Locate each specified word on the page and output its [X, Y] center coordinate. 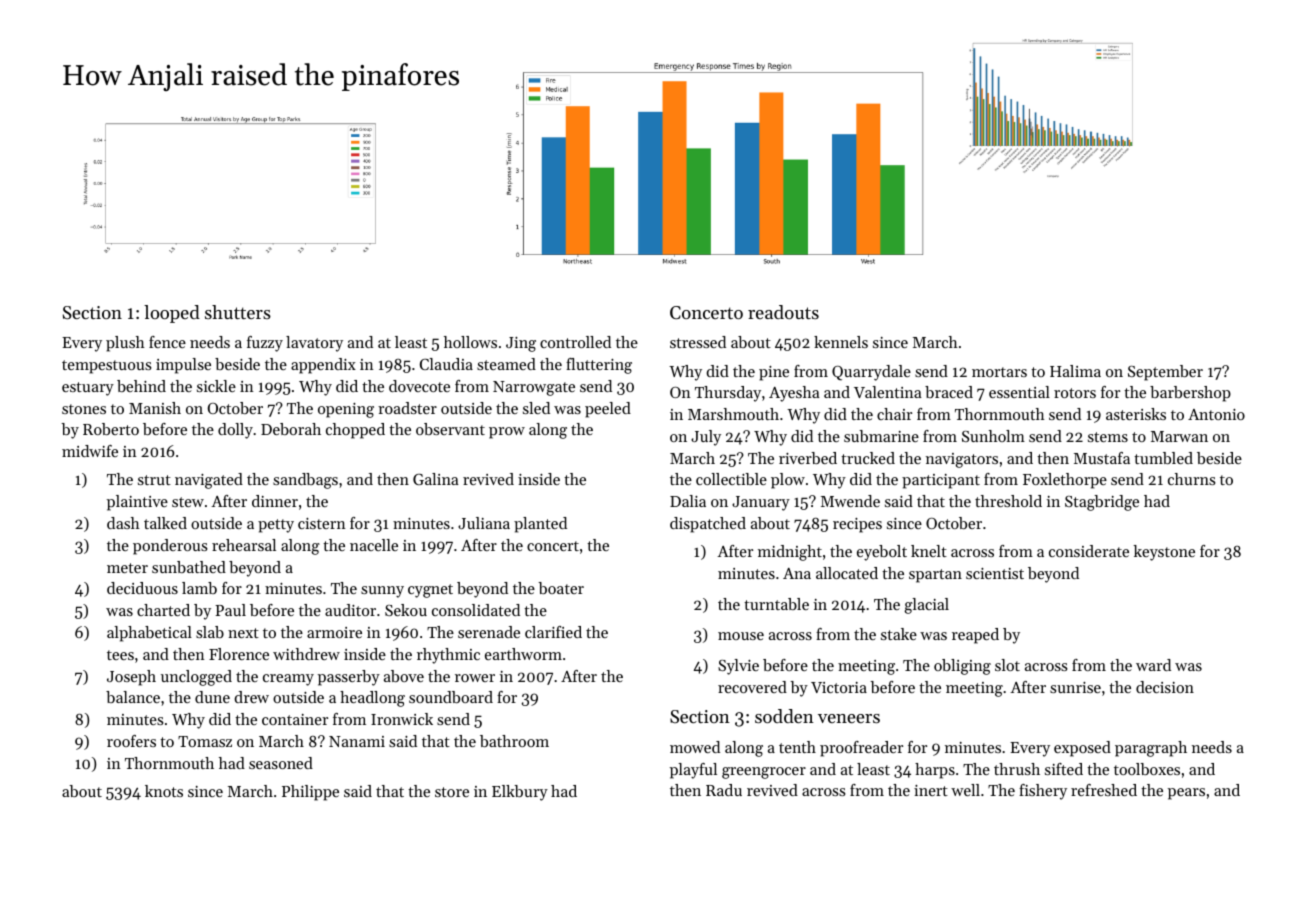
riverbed [808, 458]
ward [1153, 665]
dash [123, 523]
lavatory [314, 344]
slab [210, 632]
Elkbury [520, 793]
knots [164, 791]
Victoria [839, 687]
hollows [470, 342]
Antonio [1216, 414]
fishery [1043, 792]
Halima [1075, 371]
